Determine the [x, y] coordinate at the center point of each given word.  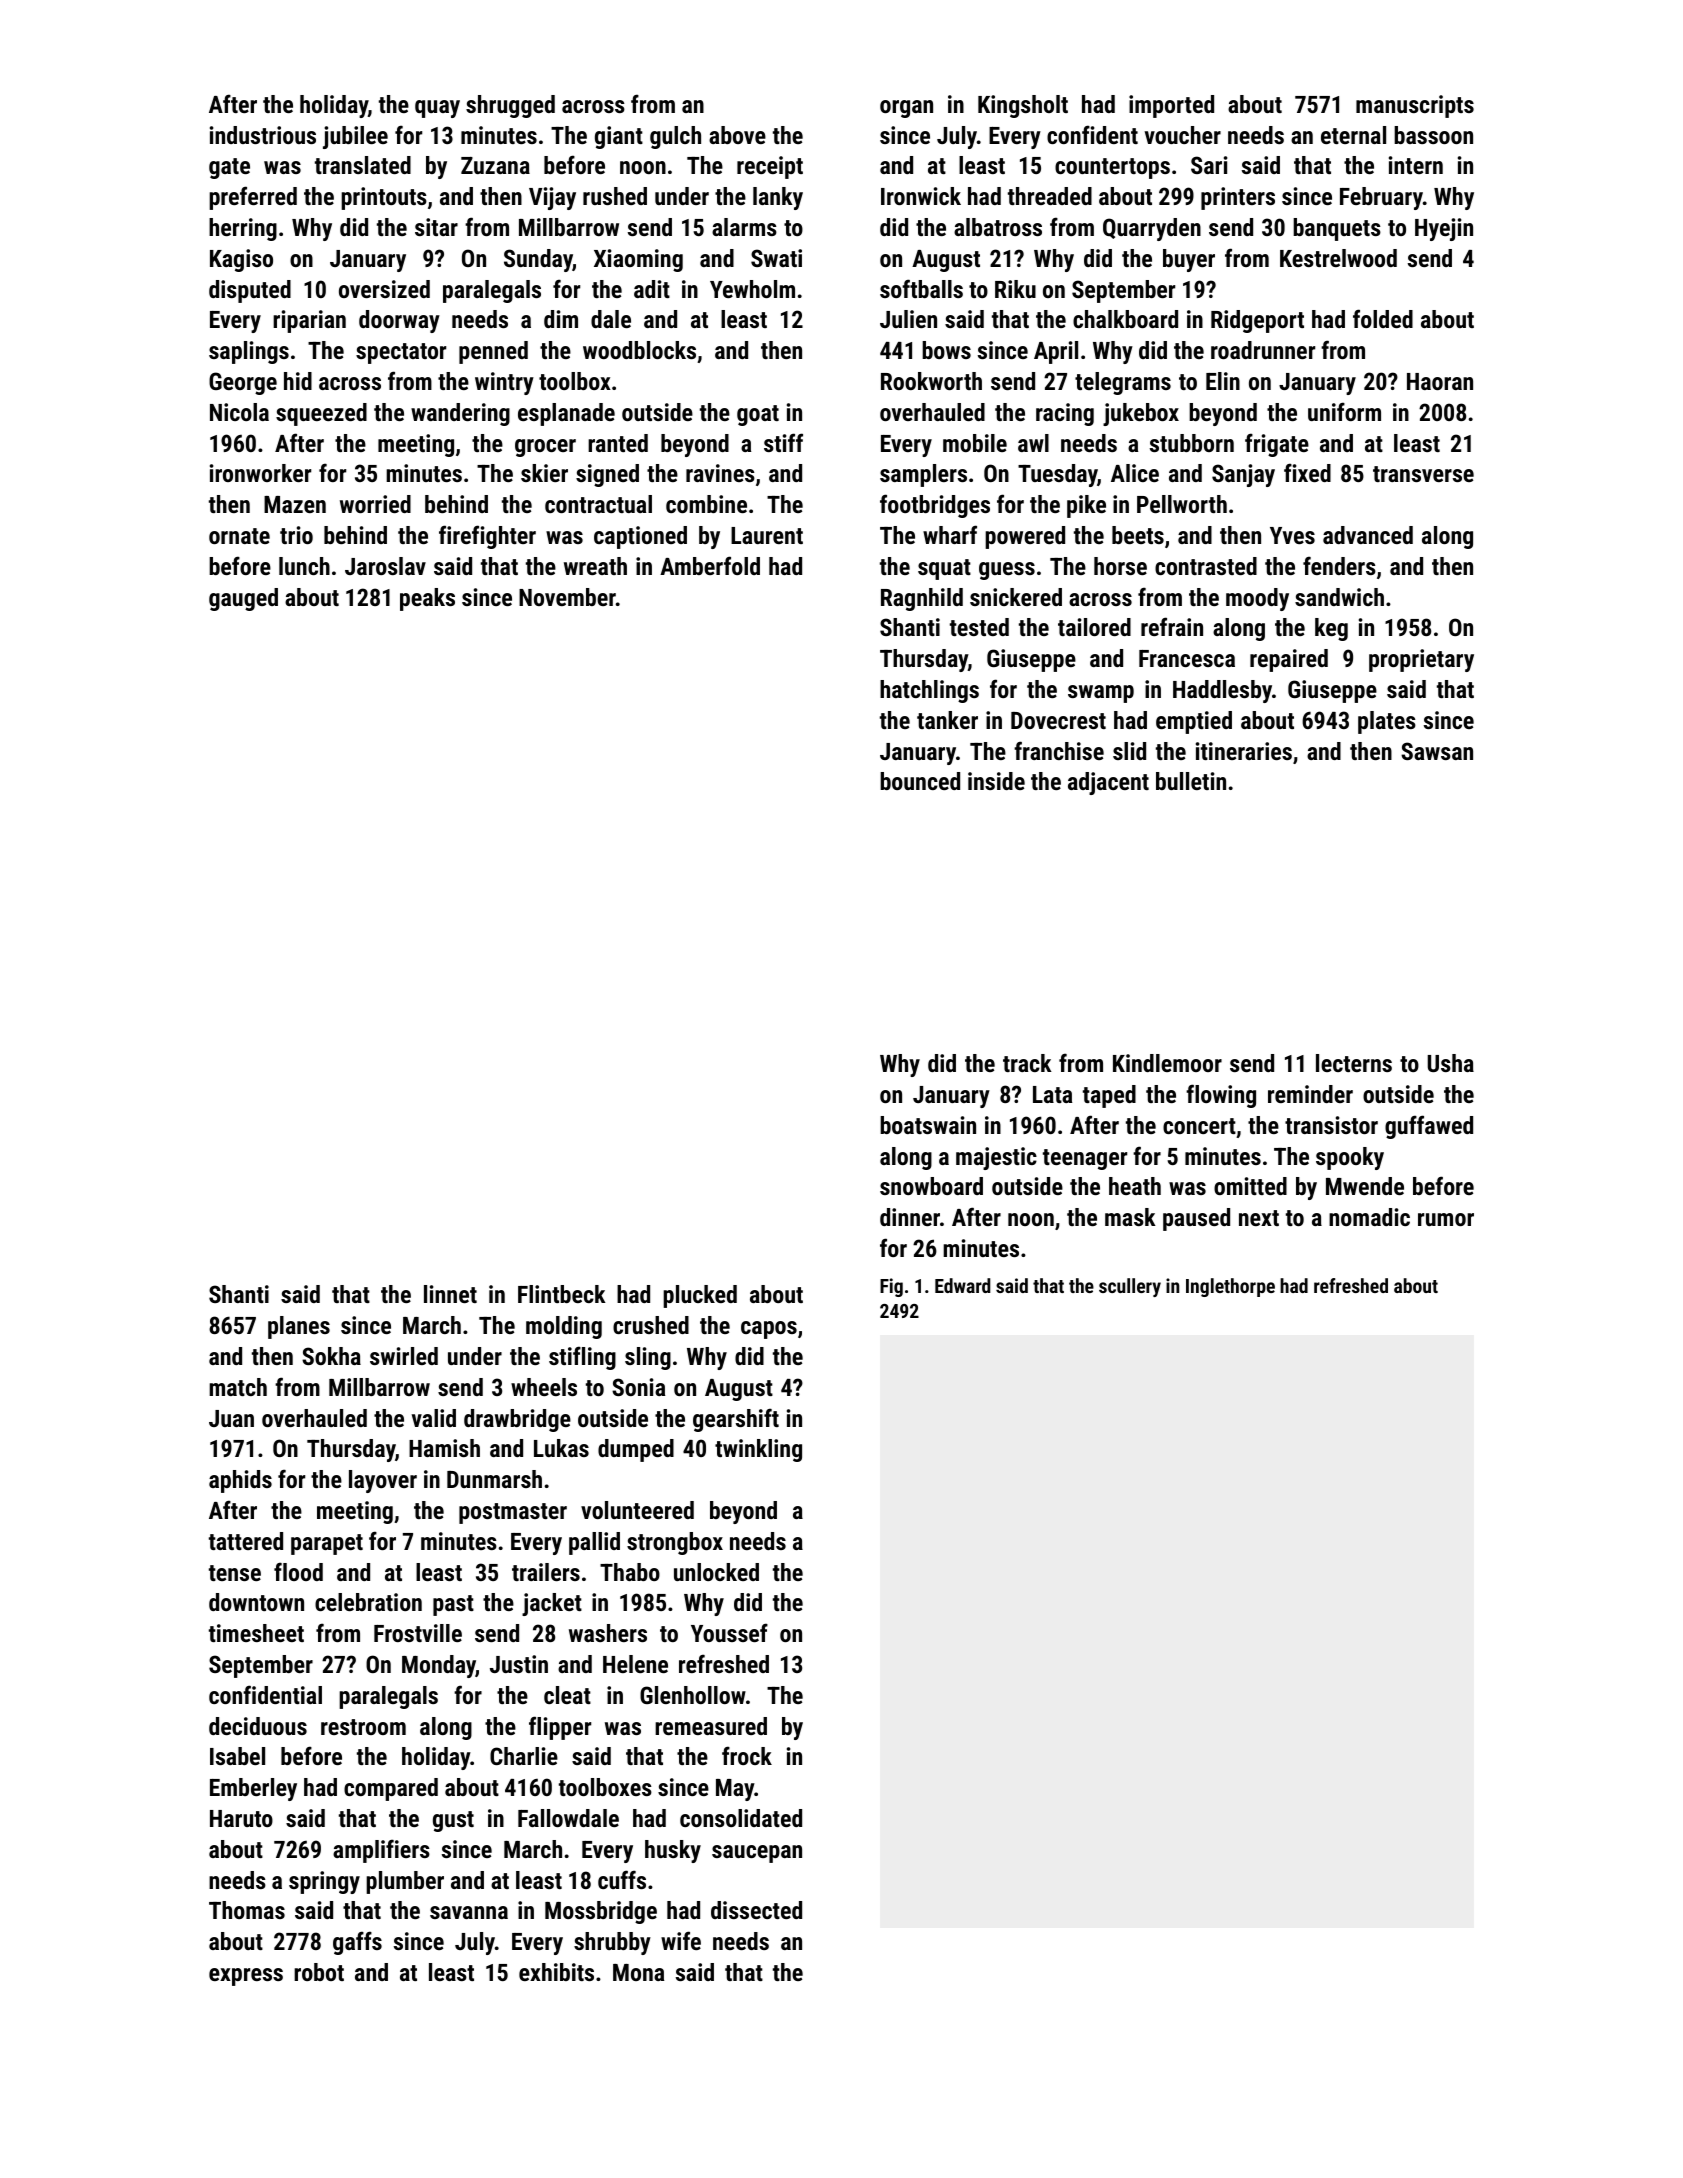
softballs [921, 288]
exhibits [556, 1972]
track [1027, 1063]
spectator [401, 353]
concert [1199, 1126]
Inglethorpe [1230, 1287]
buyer [1189, 260]
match [238, 1387]
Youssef [729, 1632]
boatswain [928, 1125]
